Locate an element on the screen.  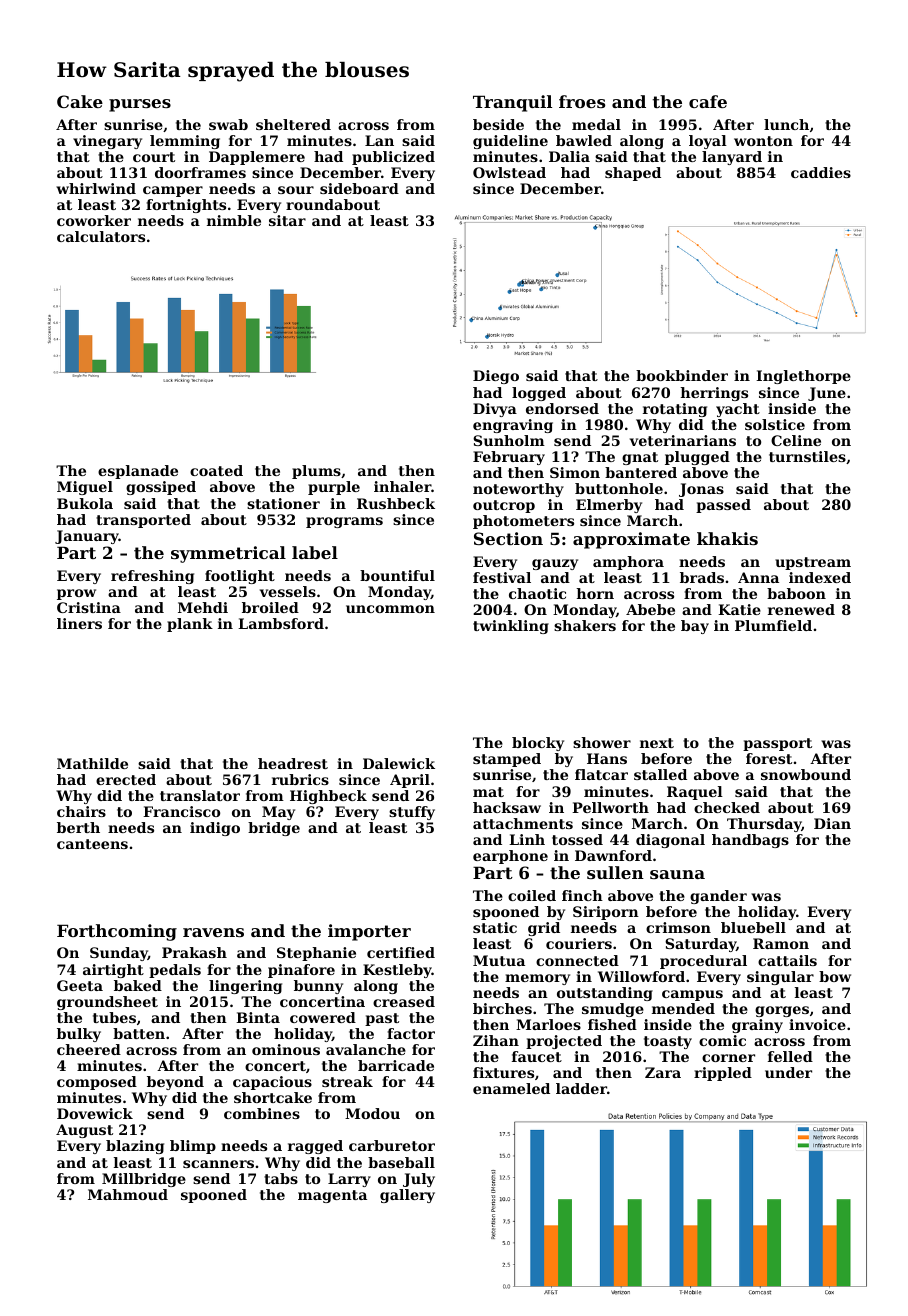
Lambsford is located at coordinates (281, 623).
